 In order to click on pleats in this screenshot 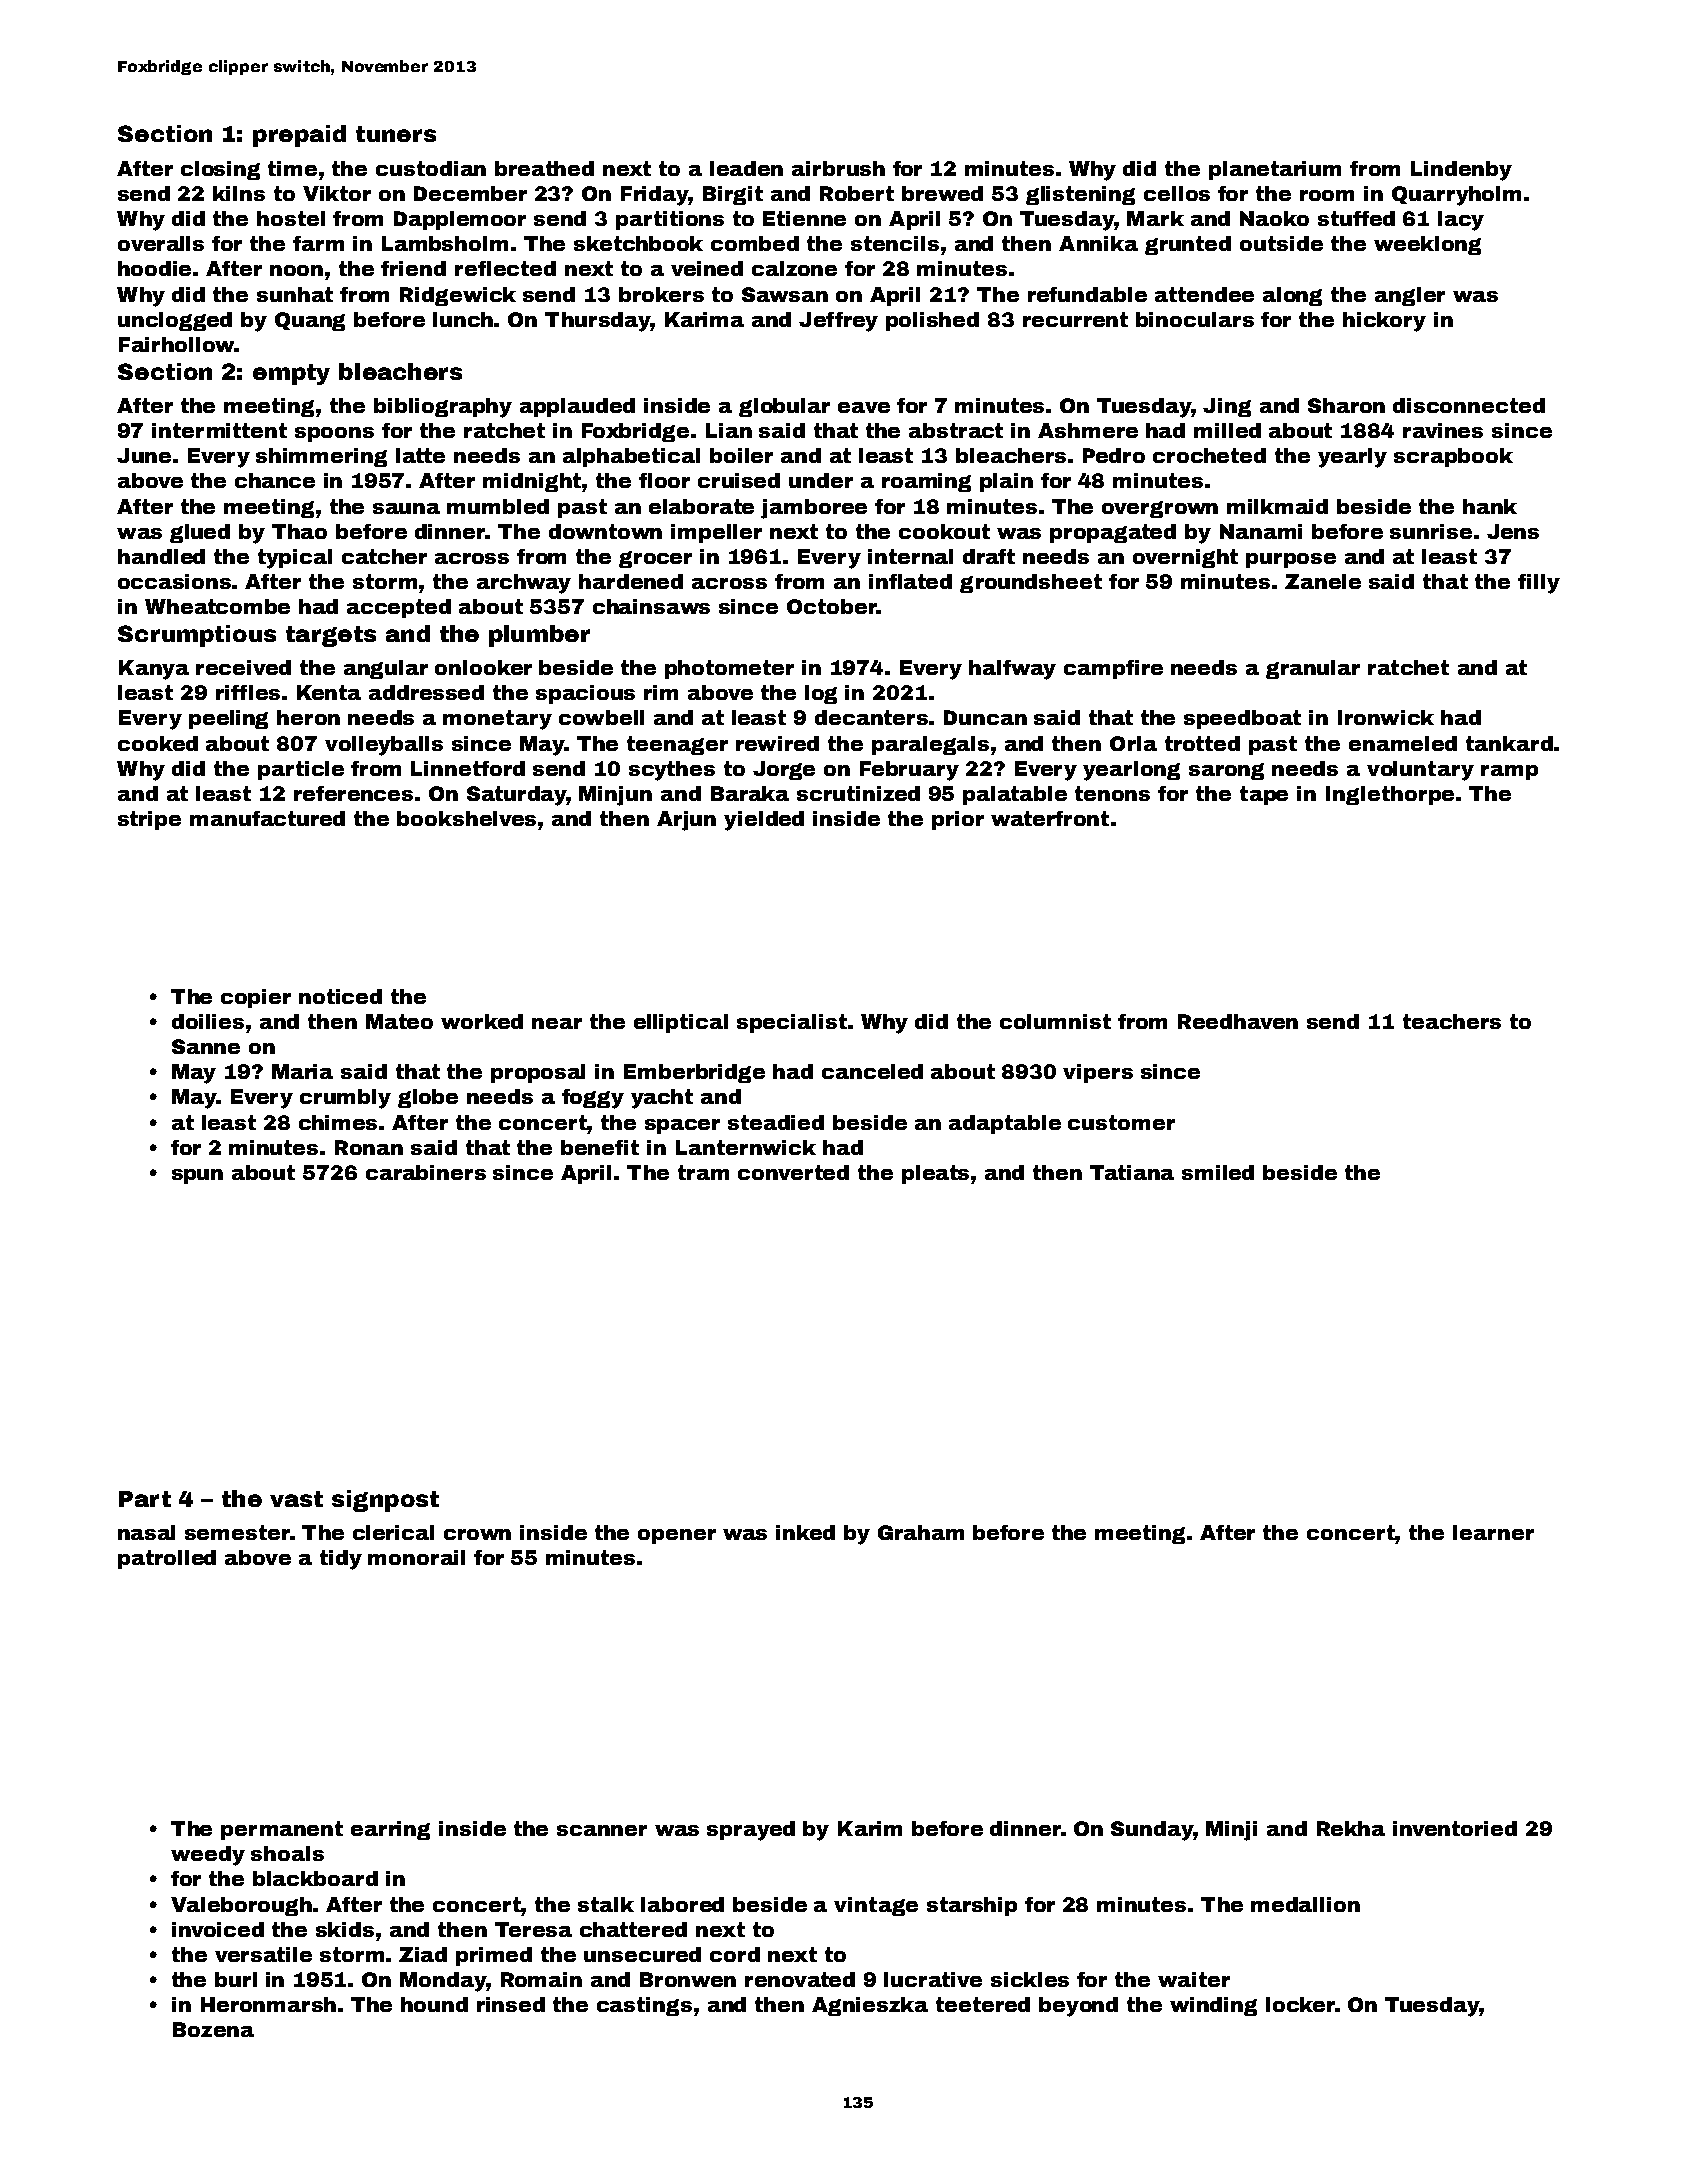, I will do `click(935, 1174)`.
